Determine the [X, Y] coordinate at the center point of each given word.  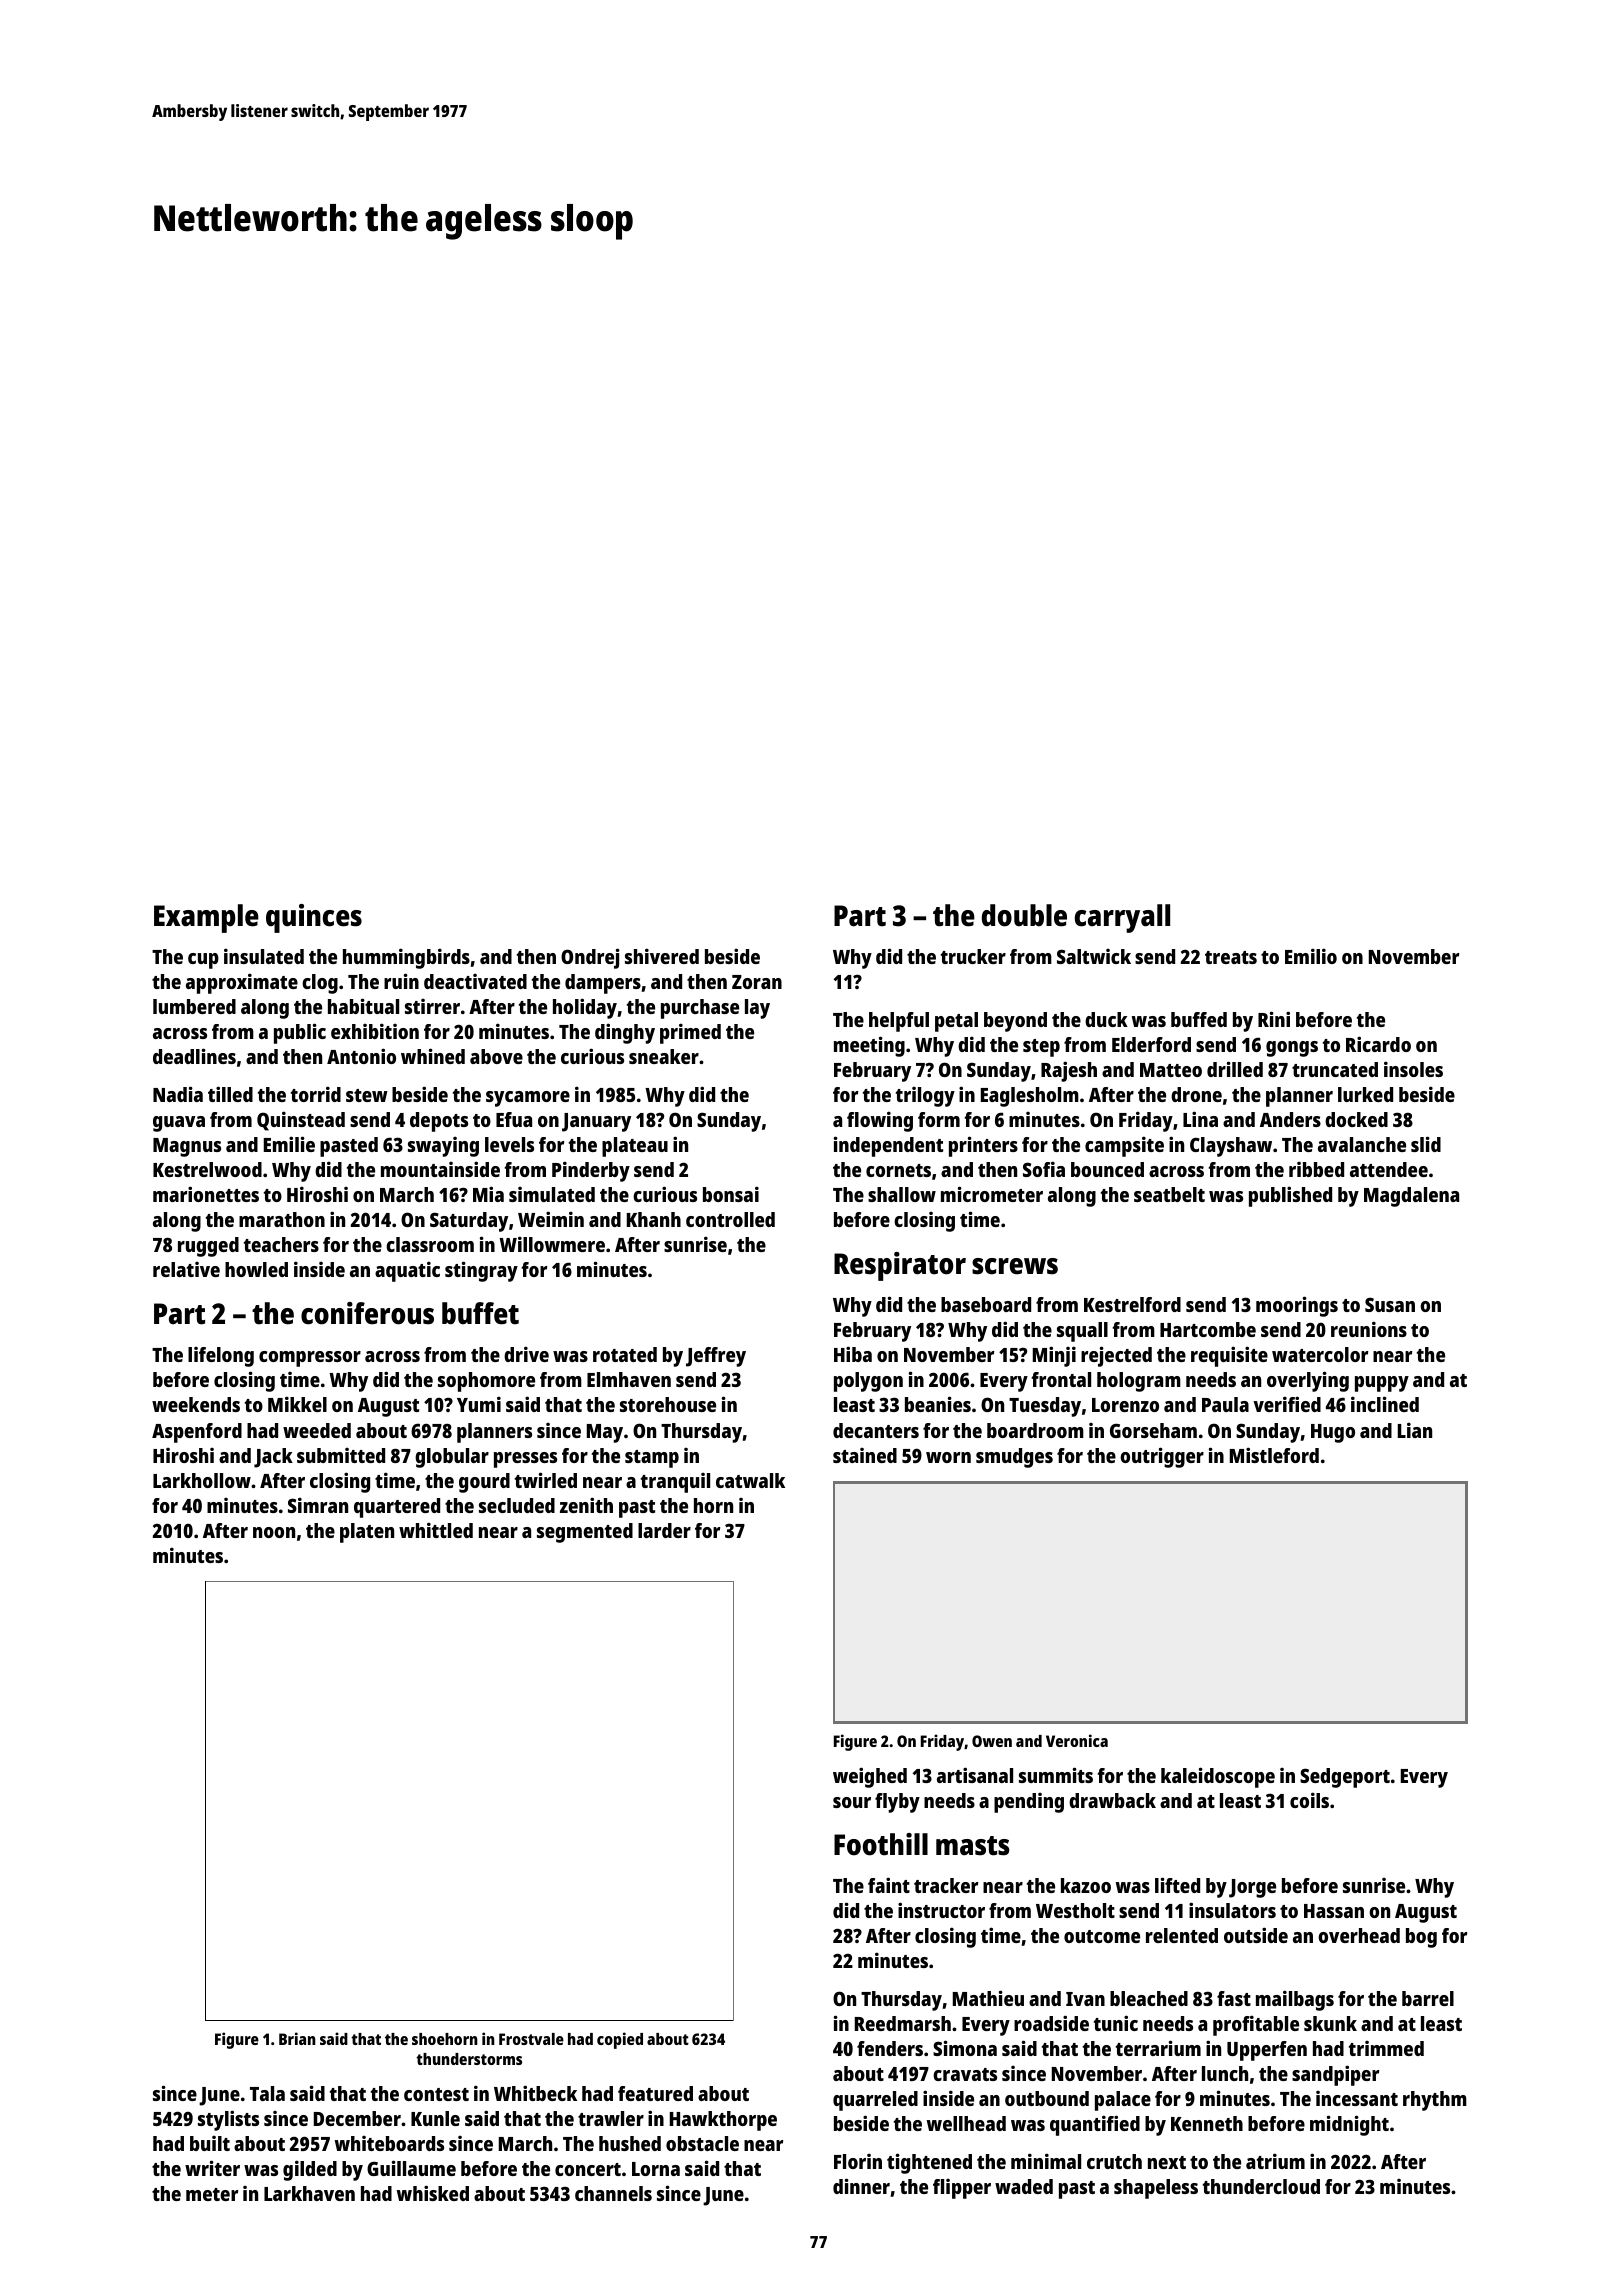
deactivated [475, 981]
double [1024, 915]
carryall [1122, 918]
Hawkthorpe [723, 2121]
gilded [310, 2170]
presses [525, 1460]
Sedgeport [1345, 1778]
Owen [992, 1741]
